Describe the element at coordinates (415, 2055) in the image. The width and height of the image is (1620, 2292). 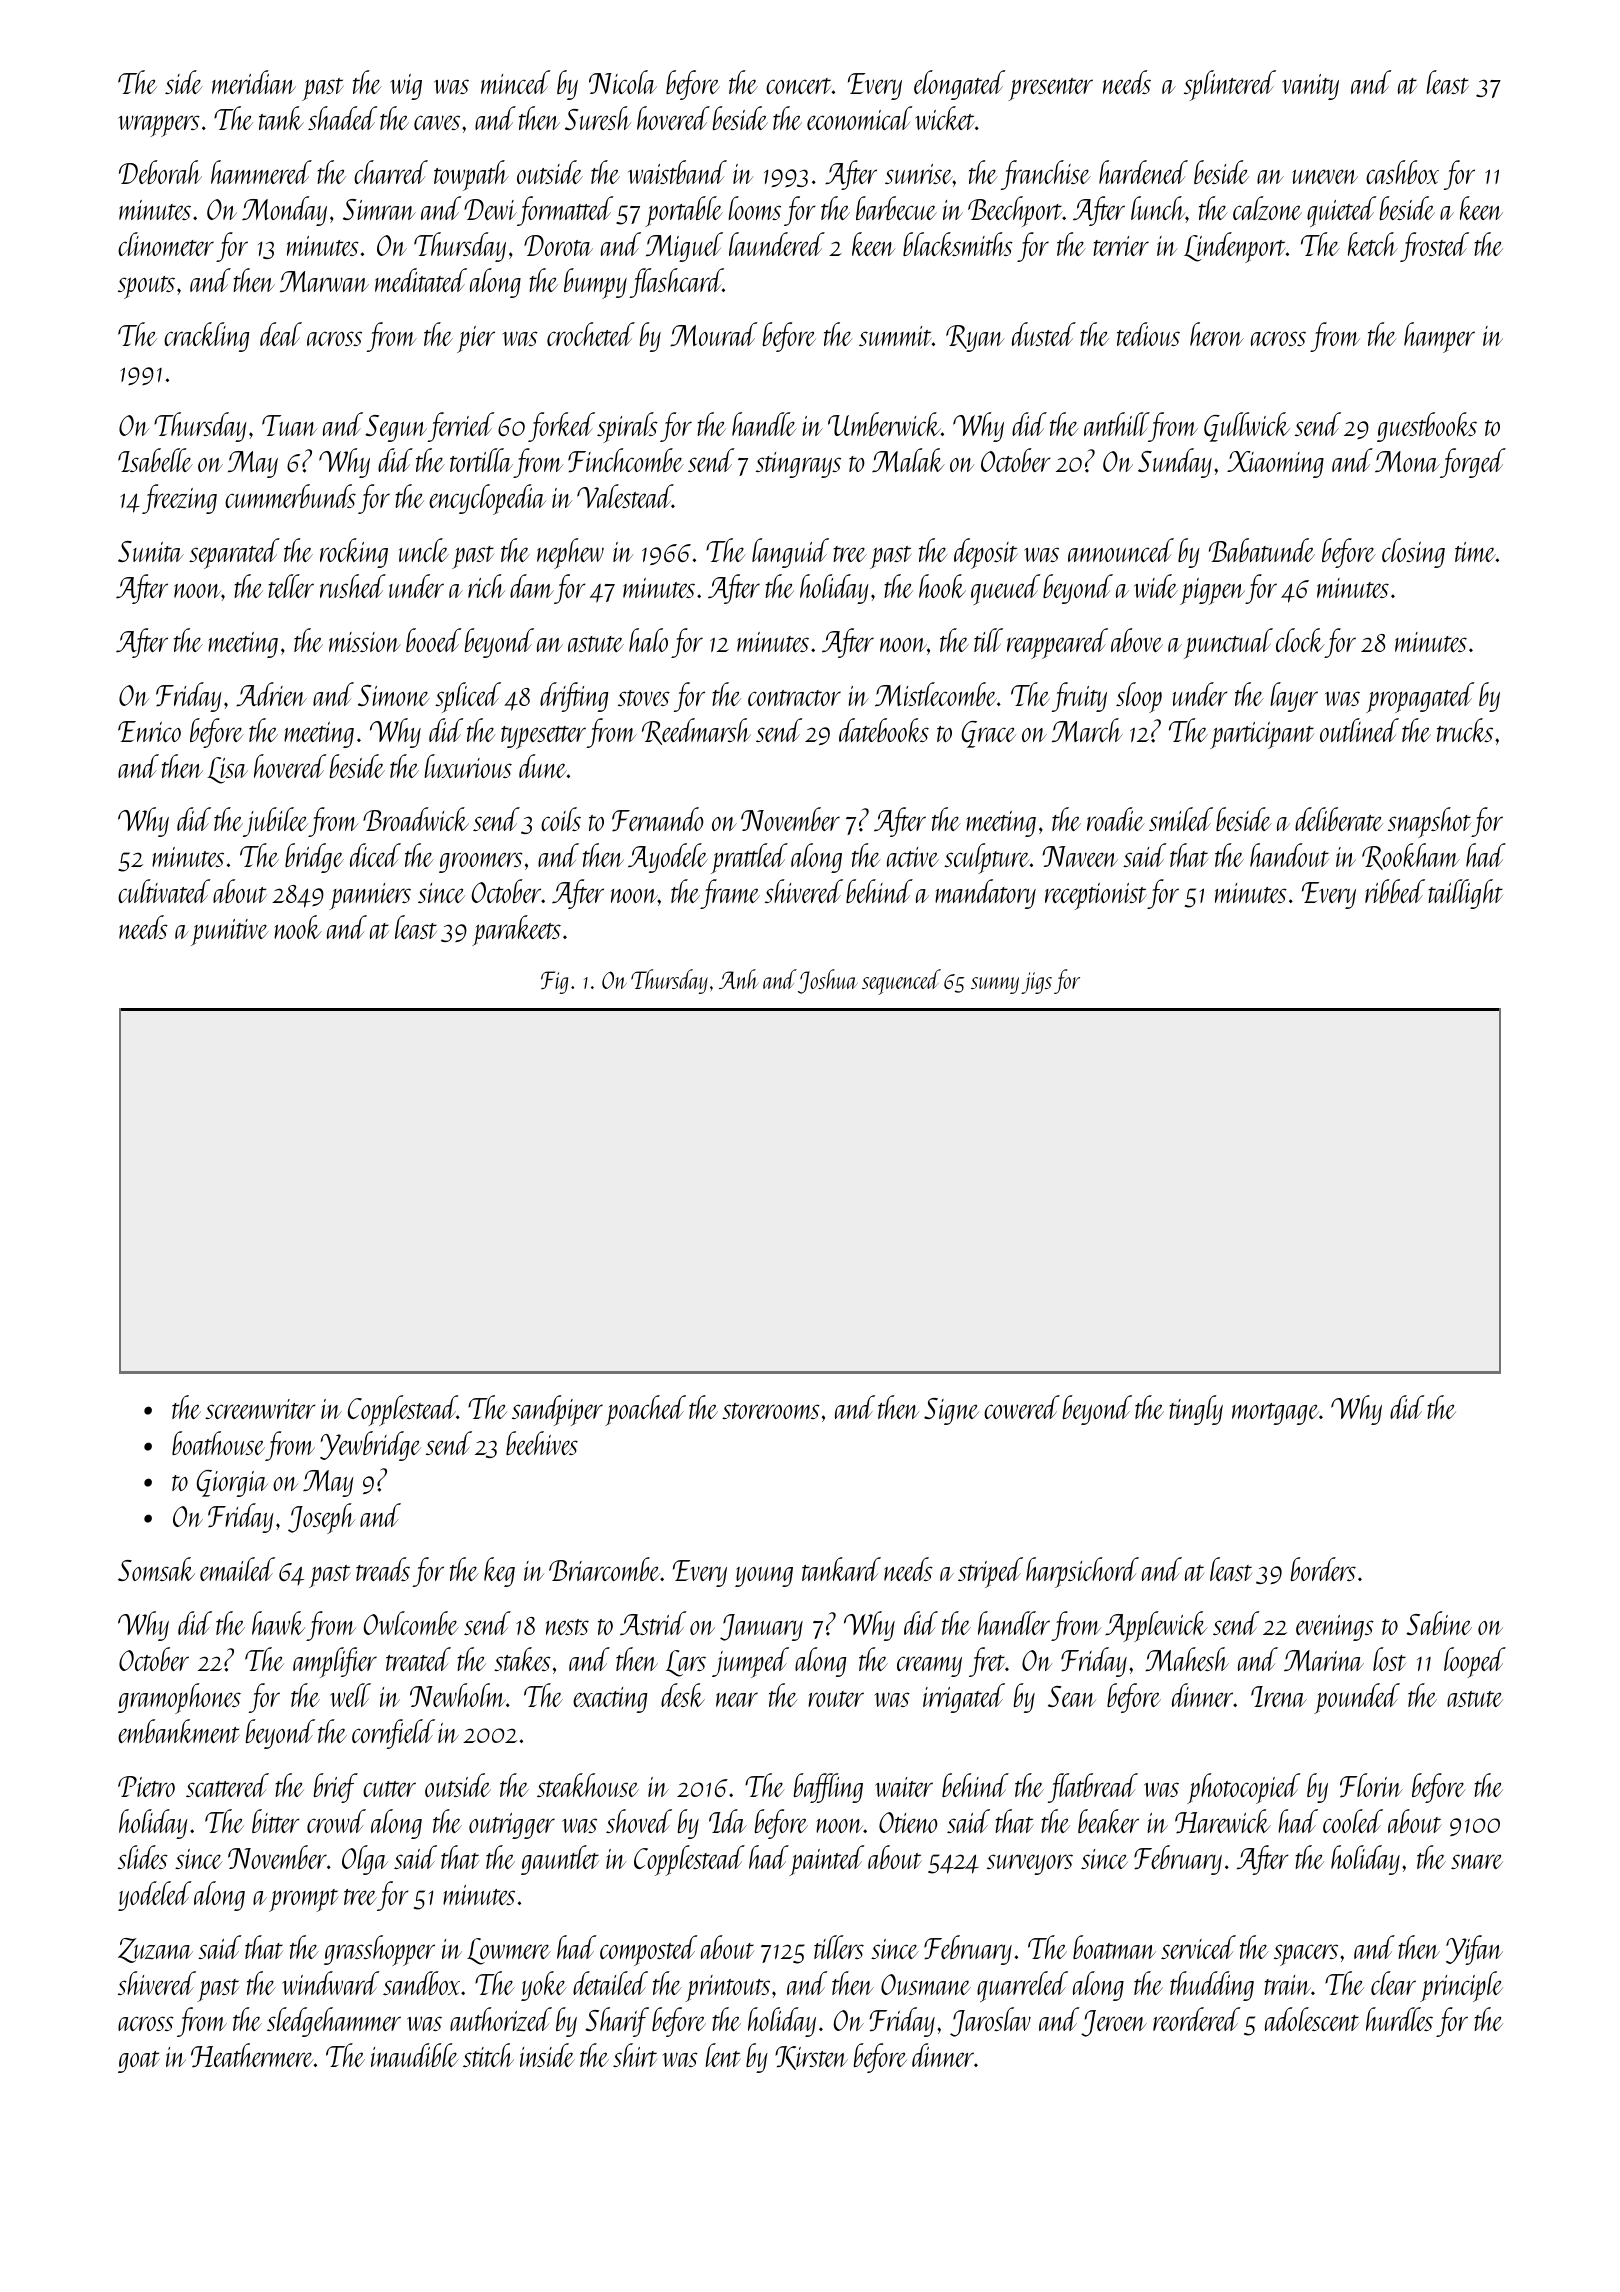
I see `inaudible` at that location.
